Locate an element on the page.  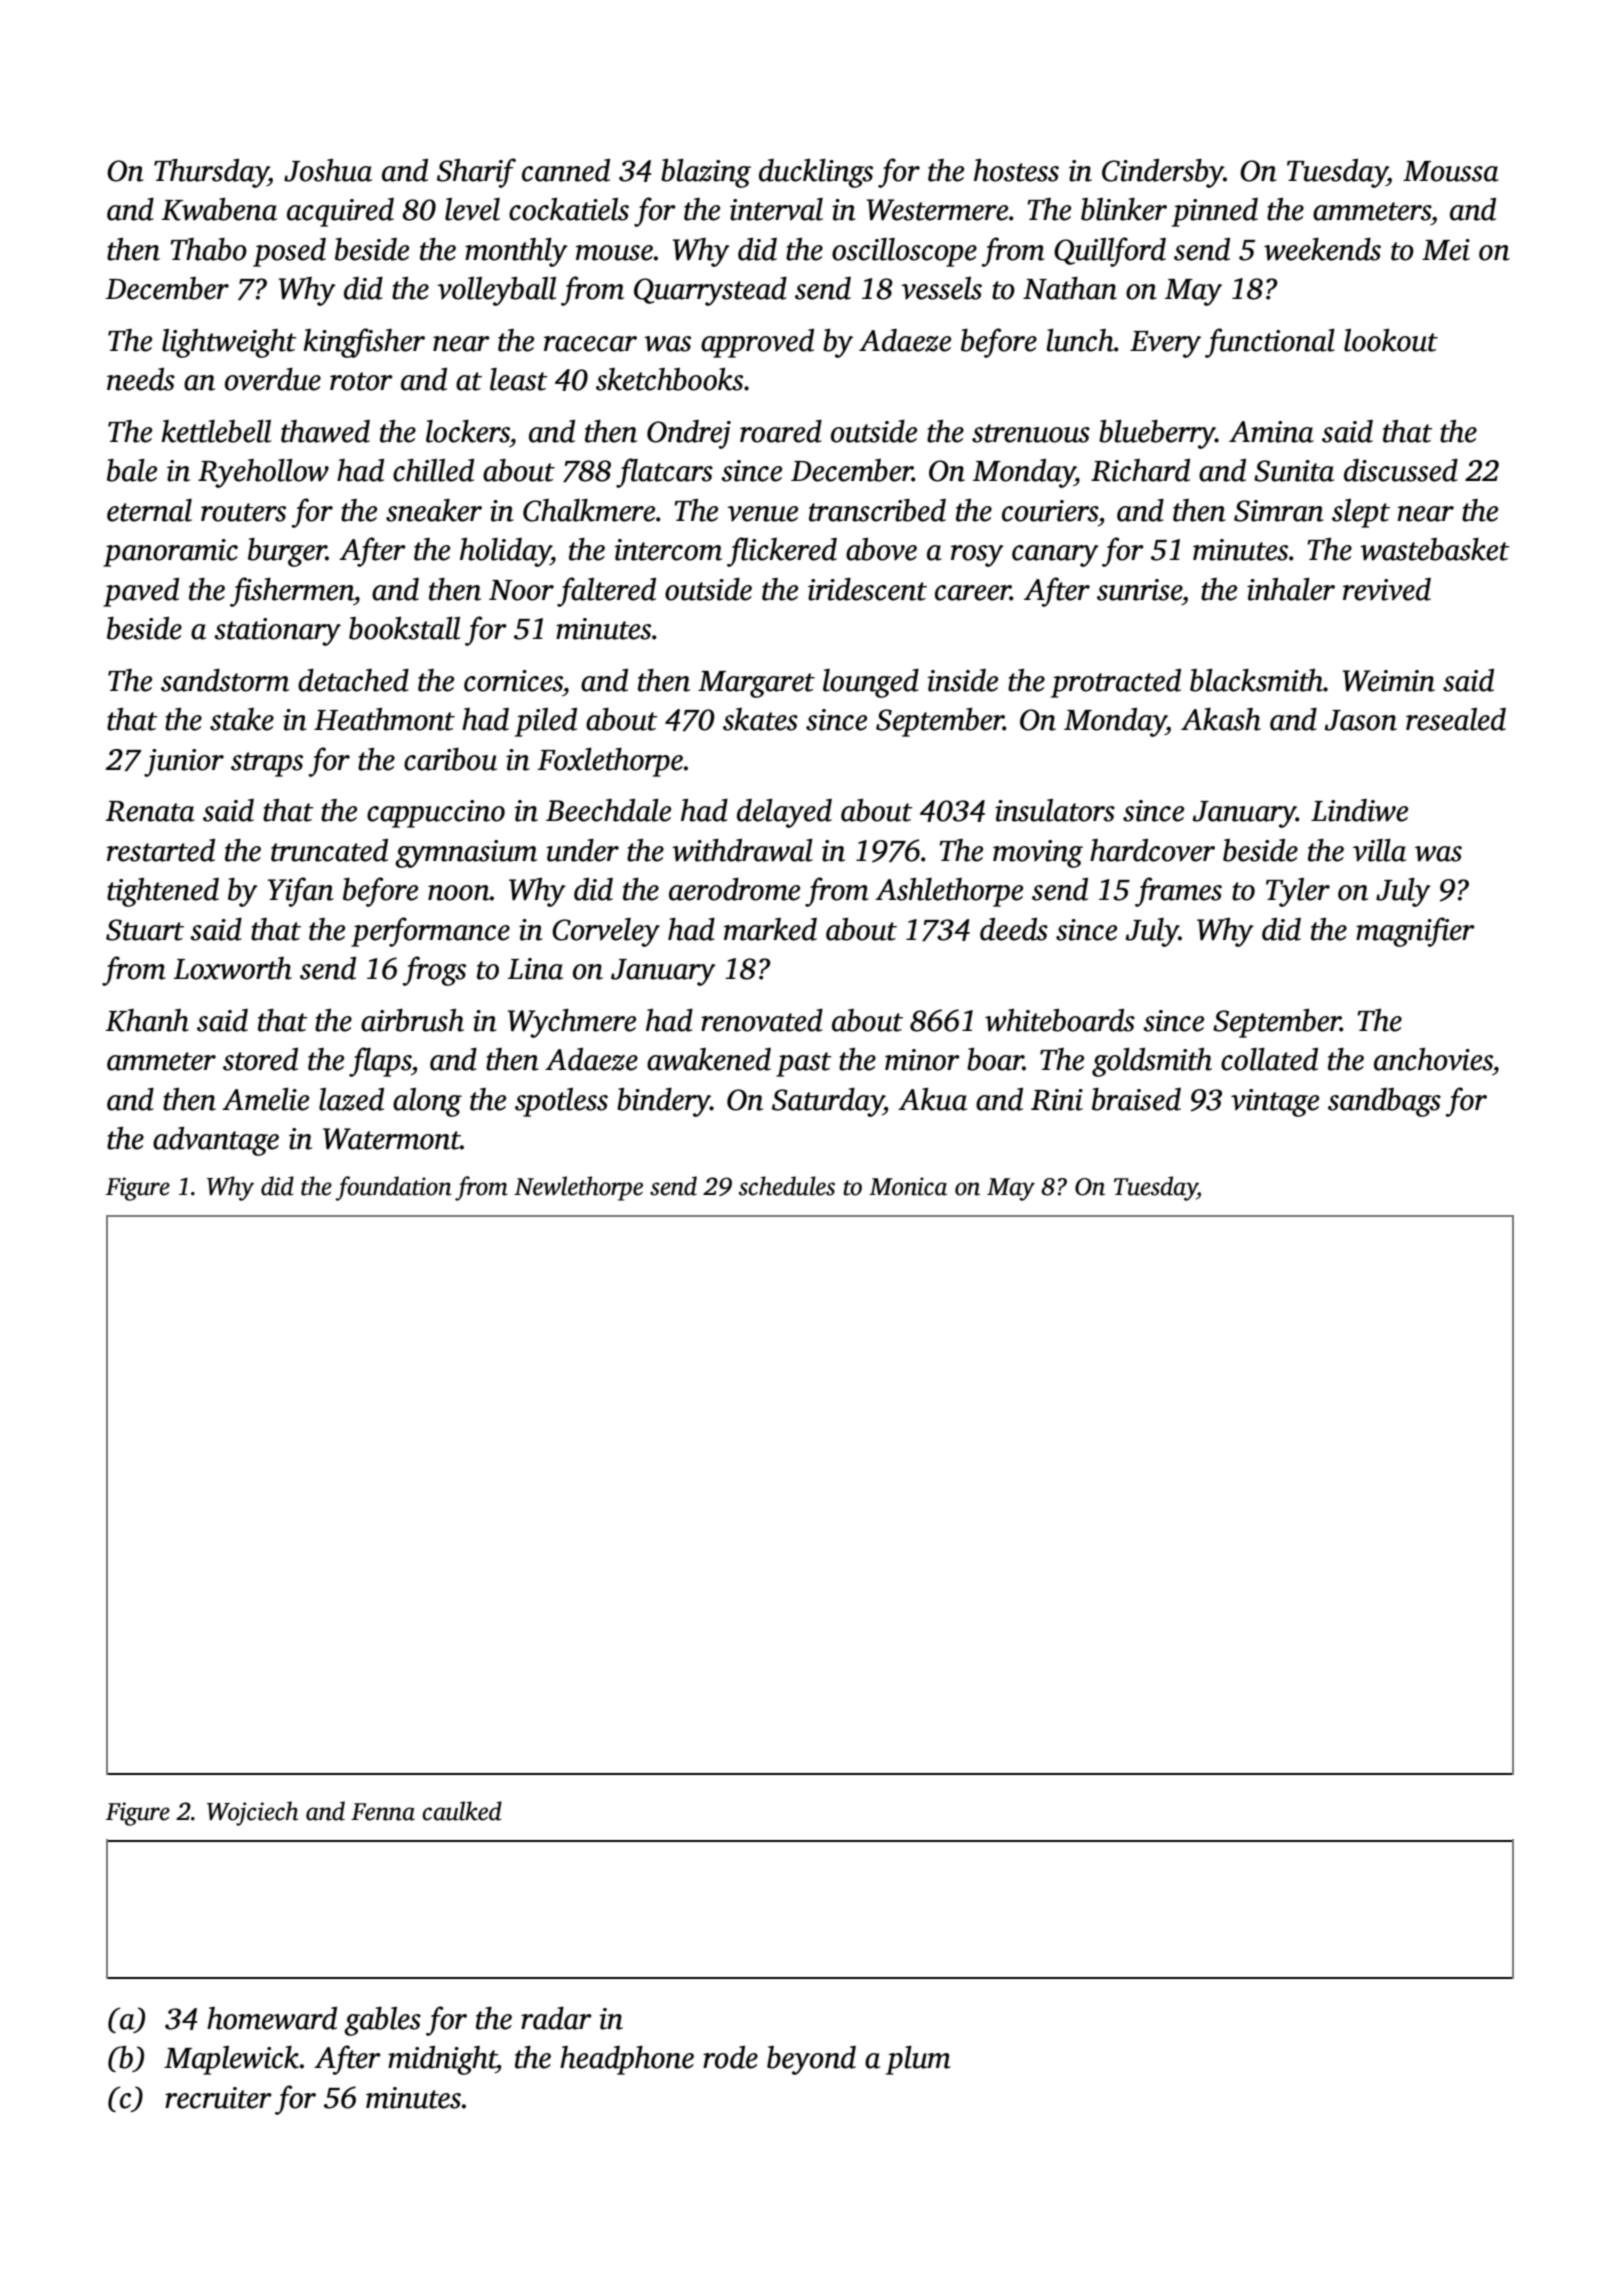
Stuart is located at coordinates (145, 930).
